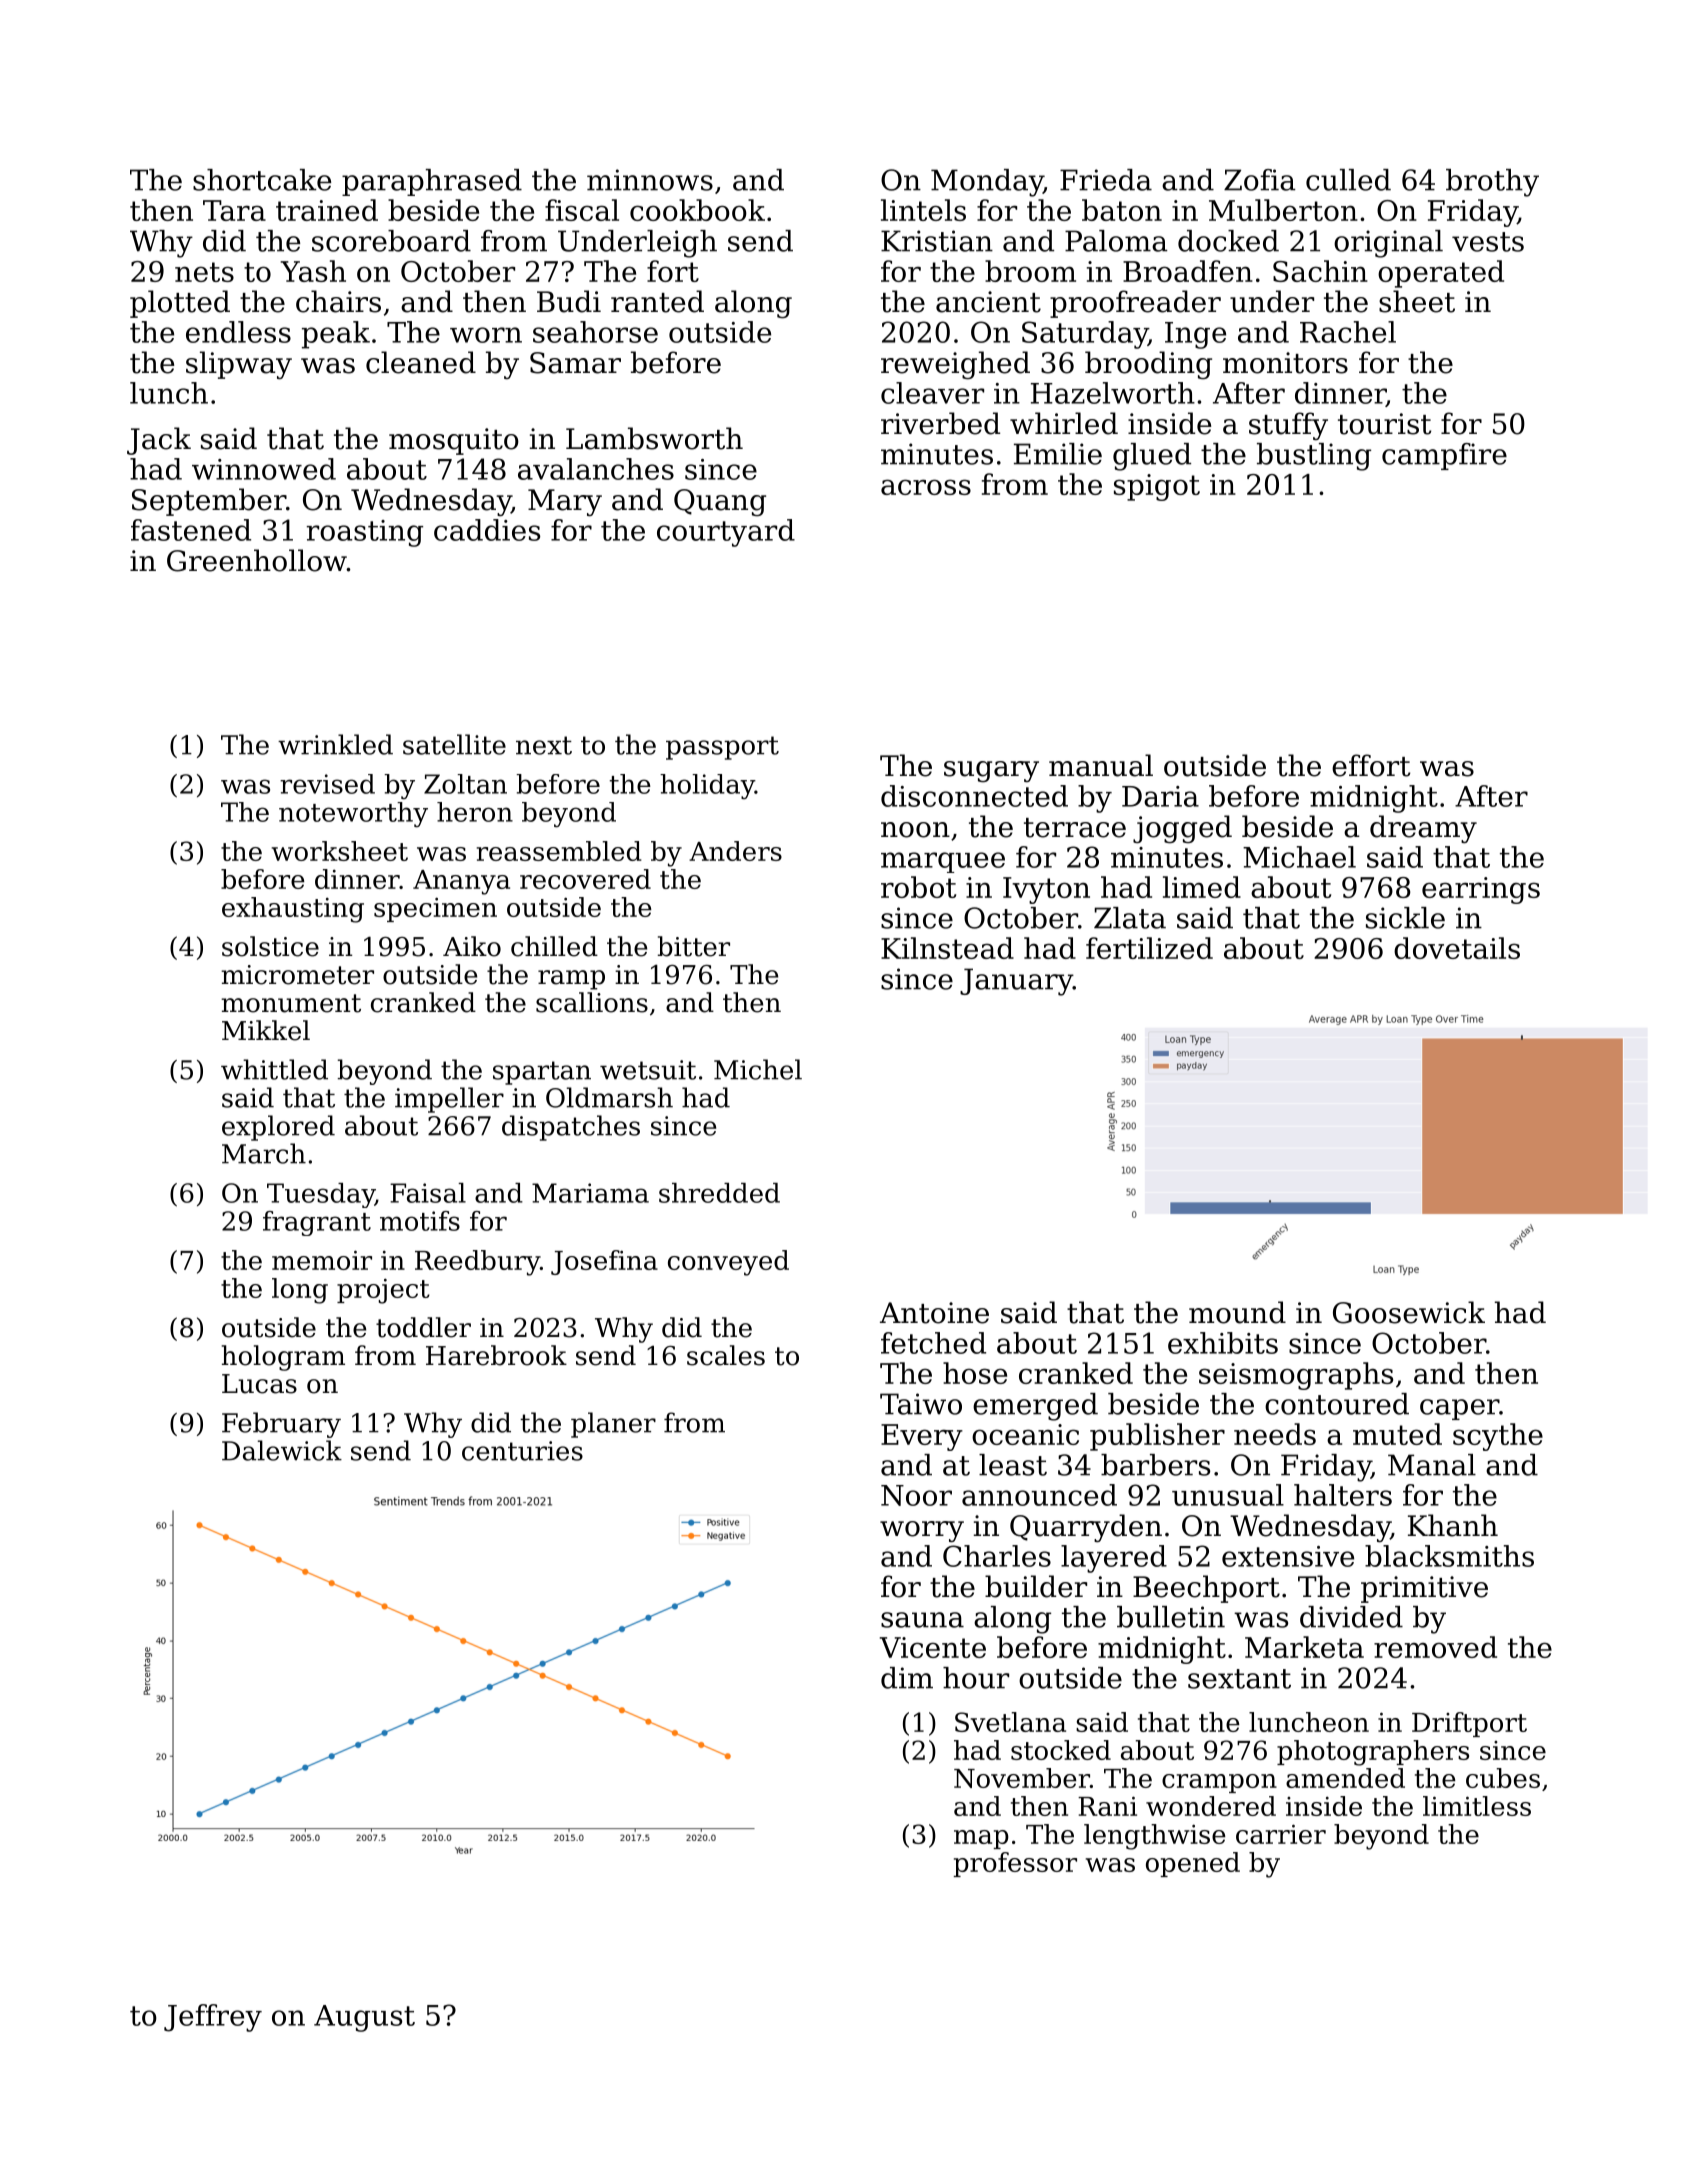 The width and height of the screenshot is (1683, 2178). Describe the element at coordinates (213, 2018) in the screenshot. I see `Jeffrey` at that location.
